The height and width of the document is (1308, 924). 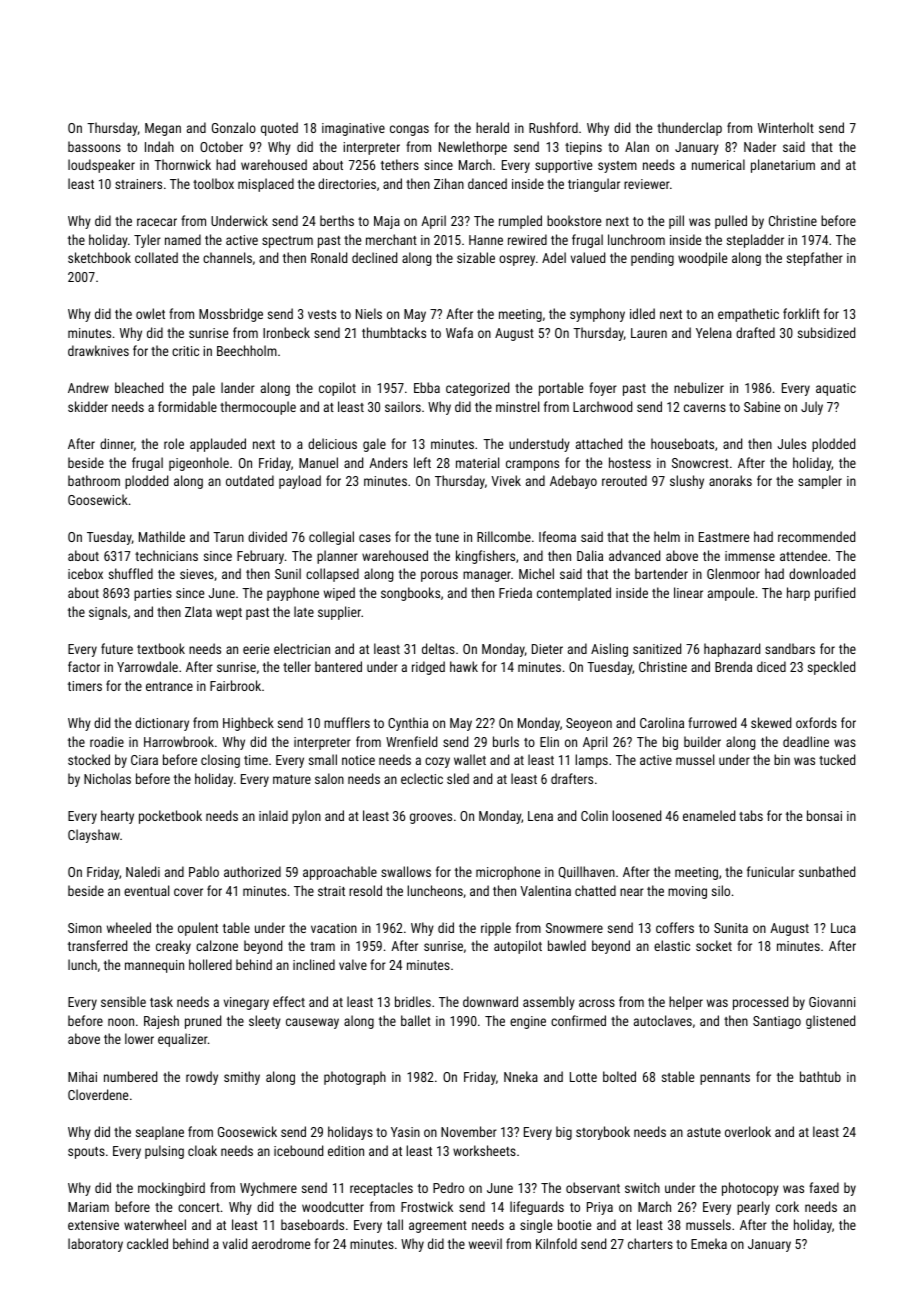 What do you see at coordinates (94, 836) in the document?
I see `Clayshaw` at bounding box center [94, 836].
